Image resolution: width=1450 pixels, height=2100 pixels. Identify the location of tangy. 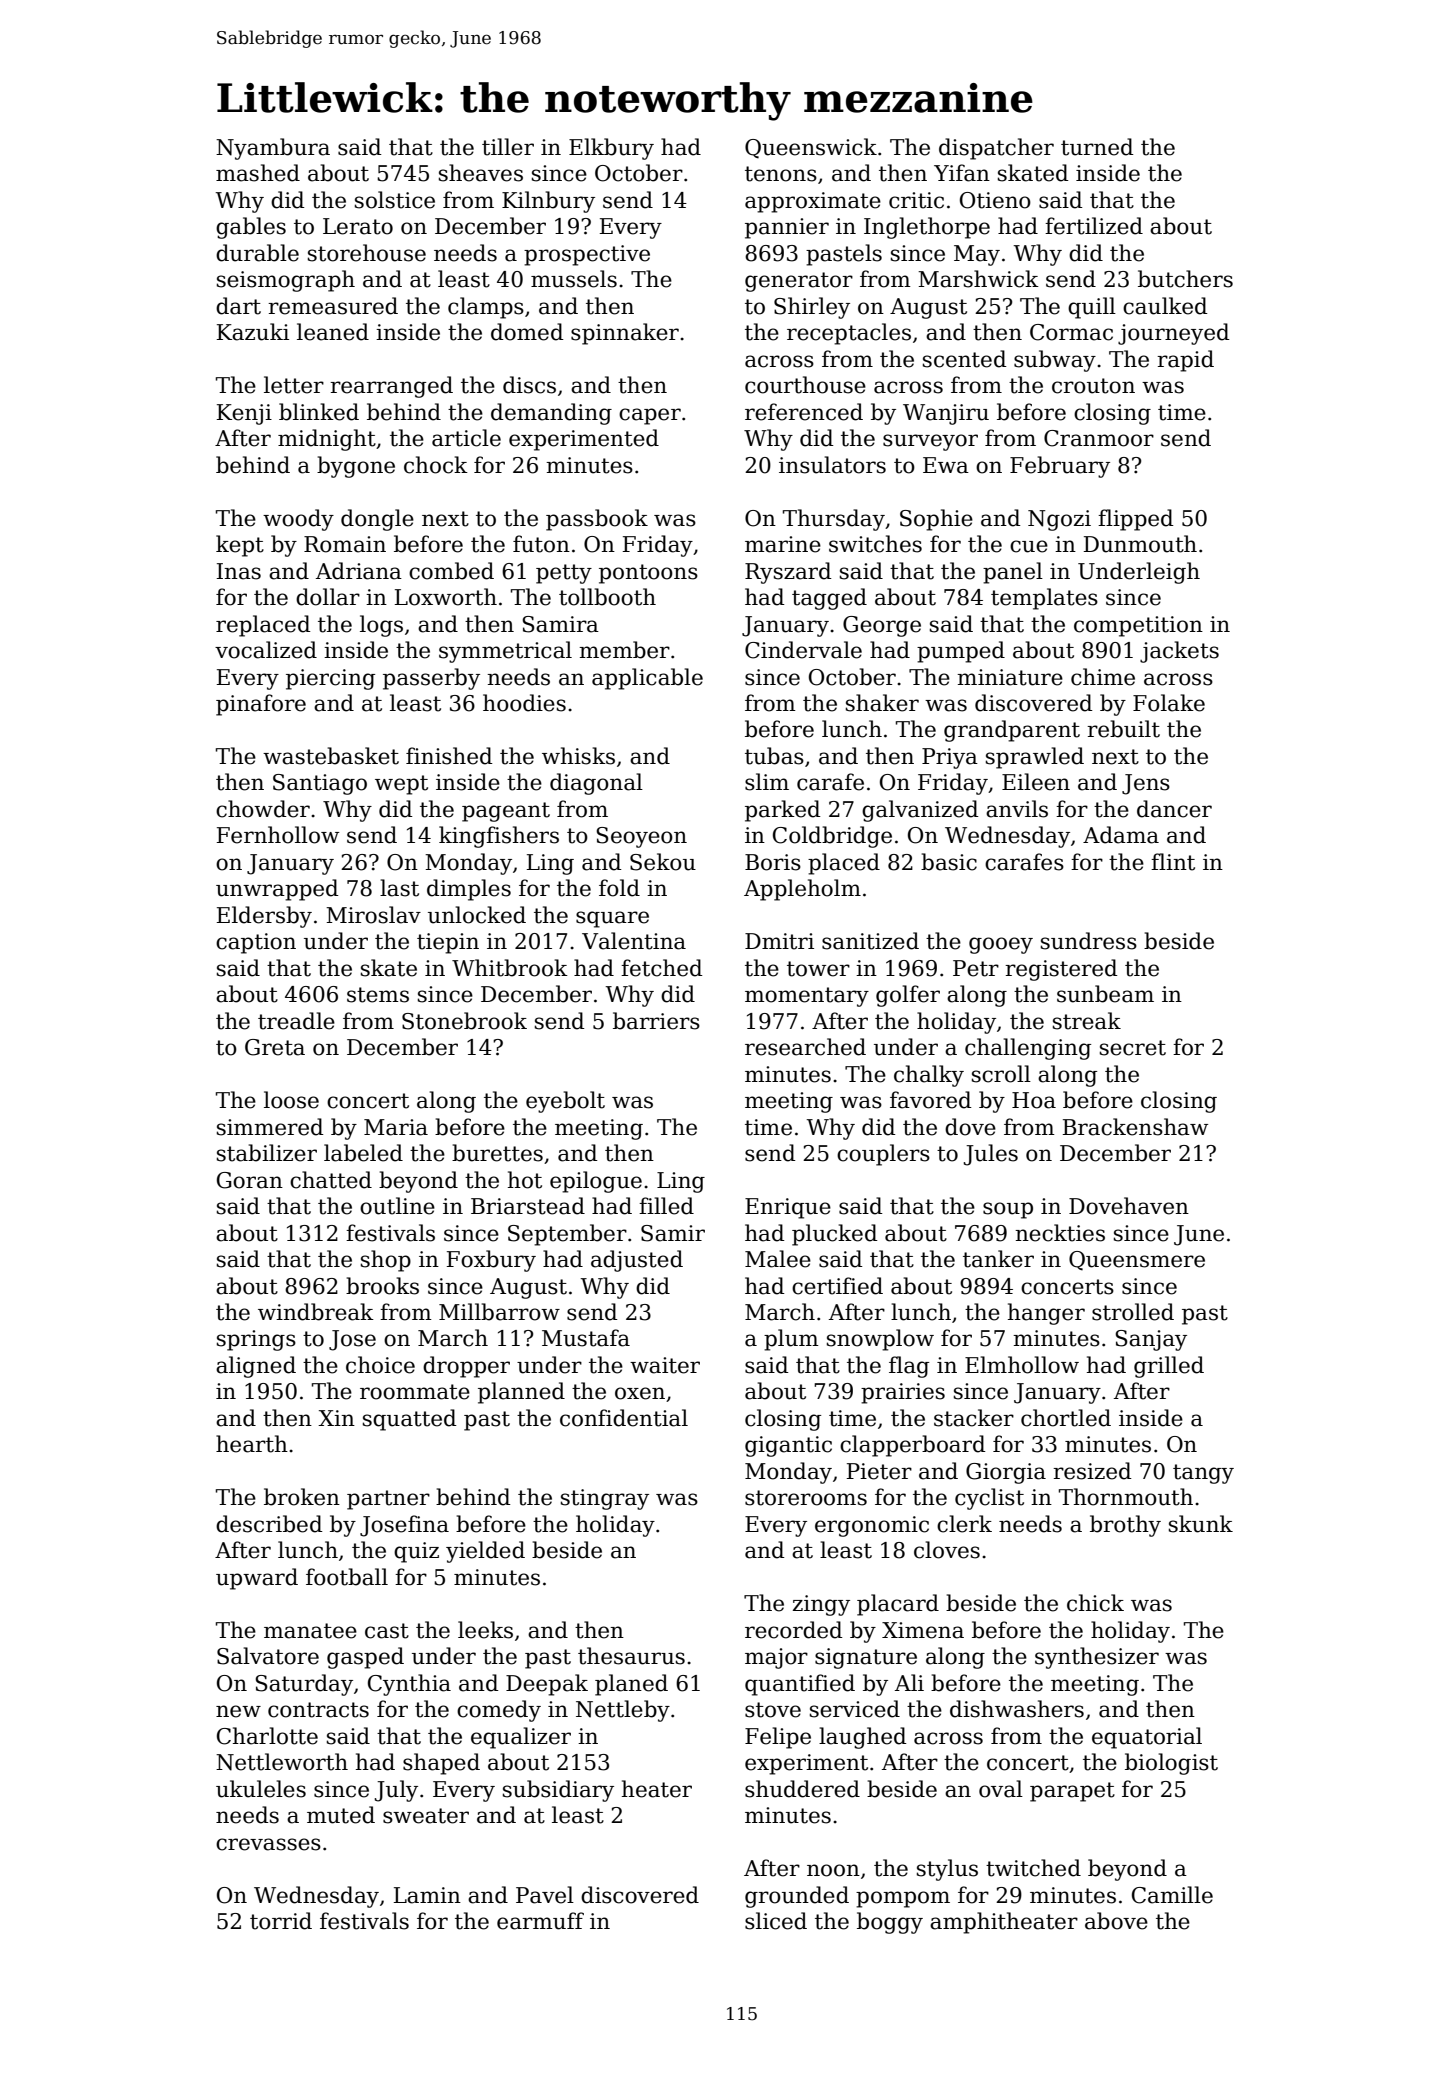
(1203, 1474).
